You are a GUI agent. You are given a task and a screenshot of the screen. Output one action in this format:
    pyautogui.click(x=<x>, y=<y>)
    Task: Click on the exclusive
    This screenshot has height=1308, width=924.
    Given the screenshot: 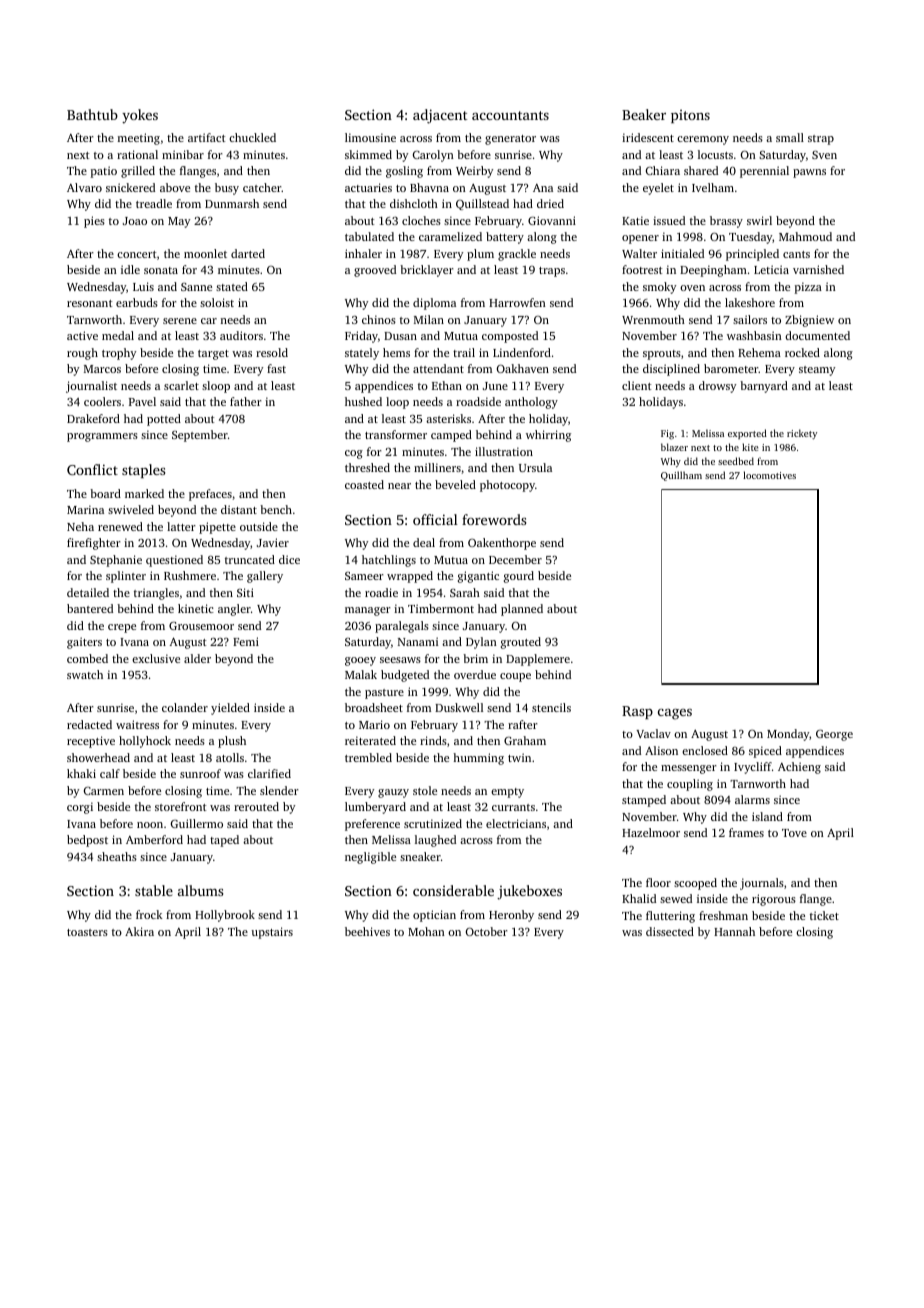 What is the action you would take?
    pyautogui.click(x=156, y=658)
